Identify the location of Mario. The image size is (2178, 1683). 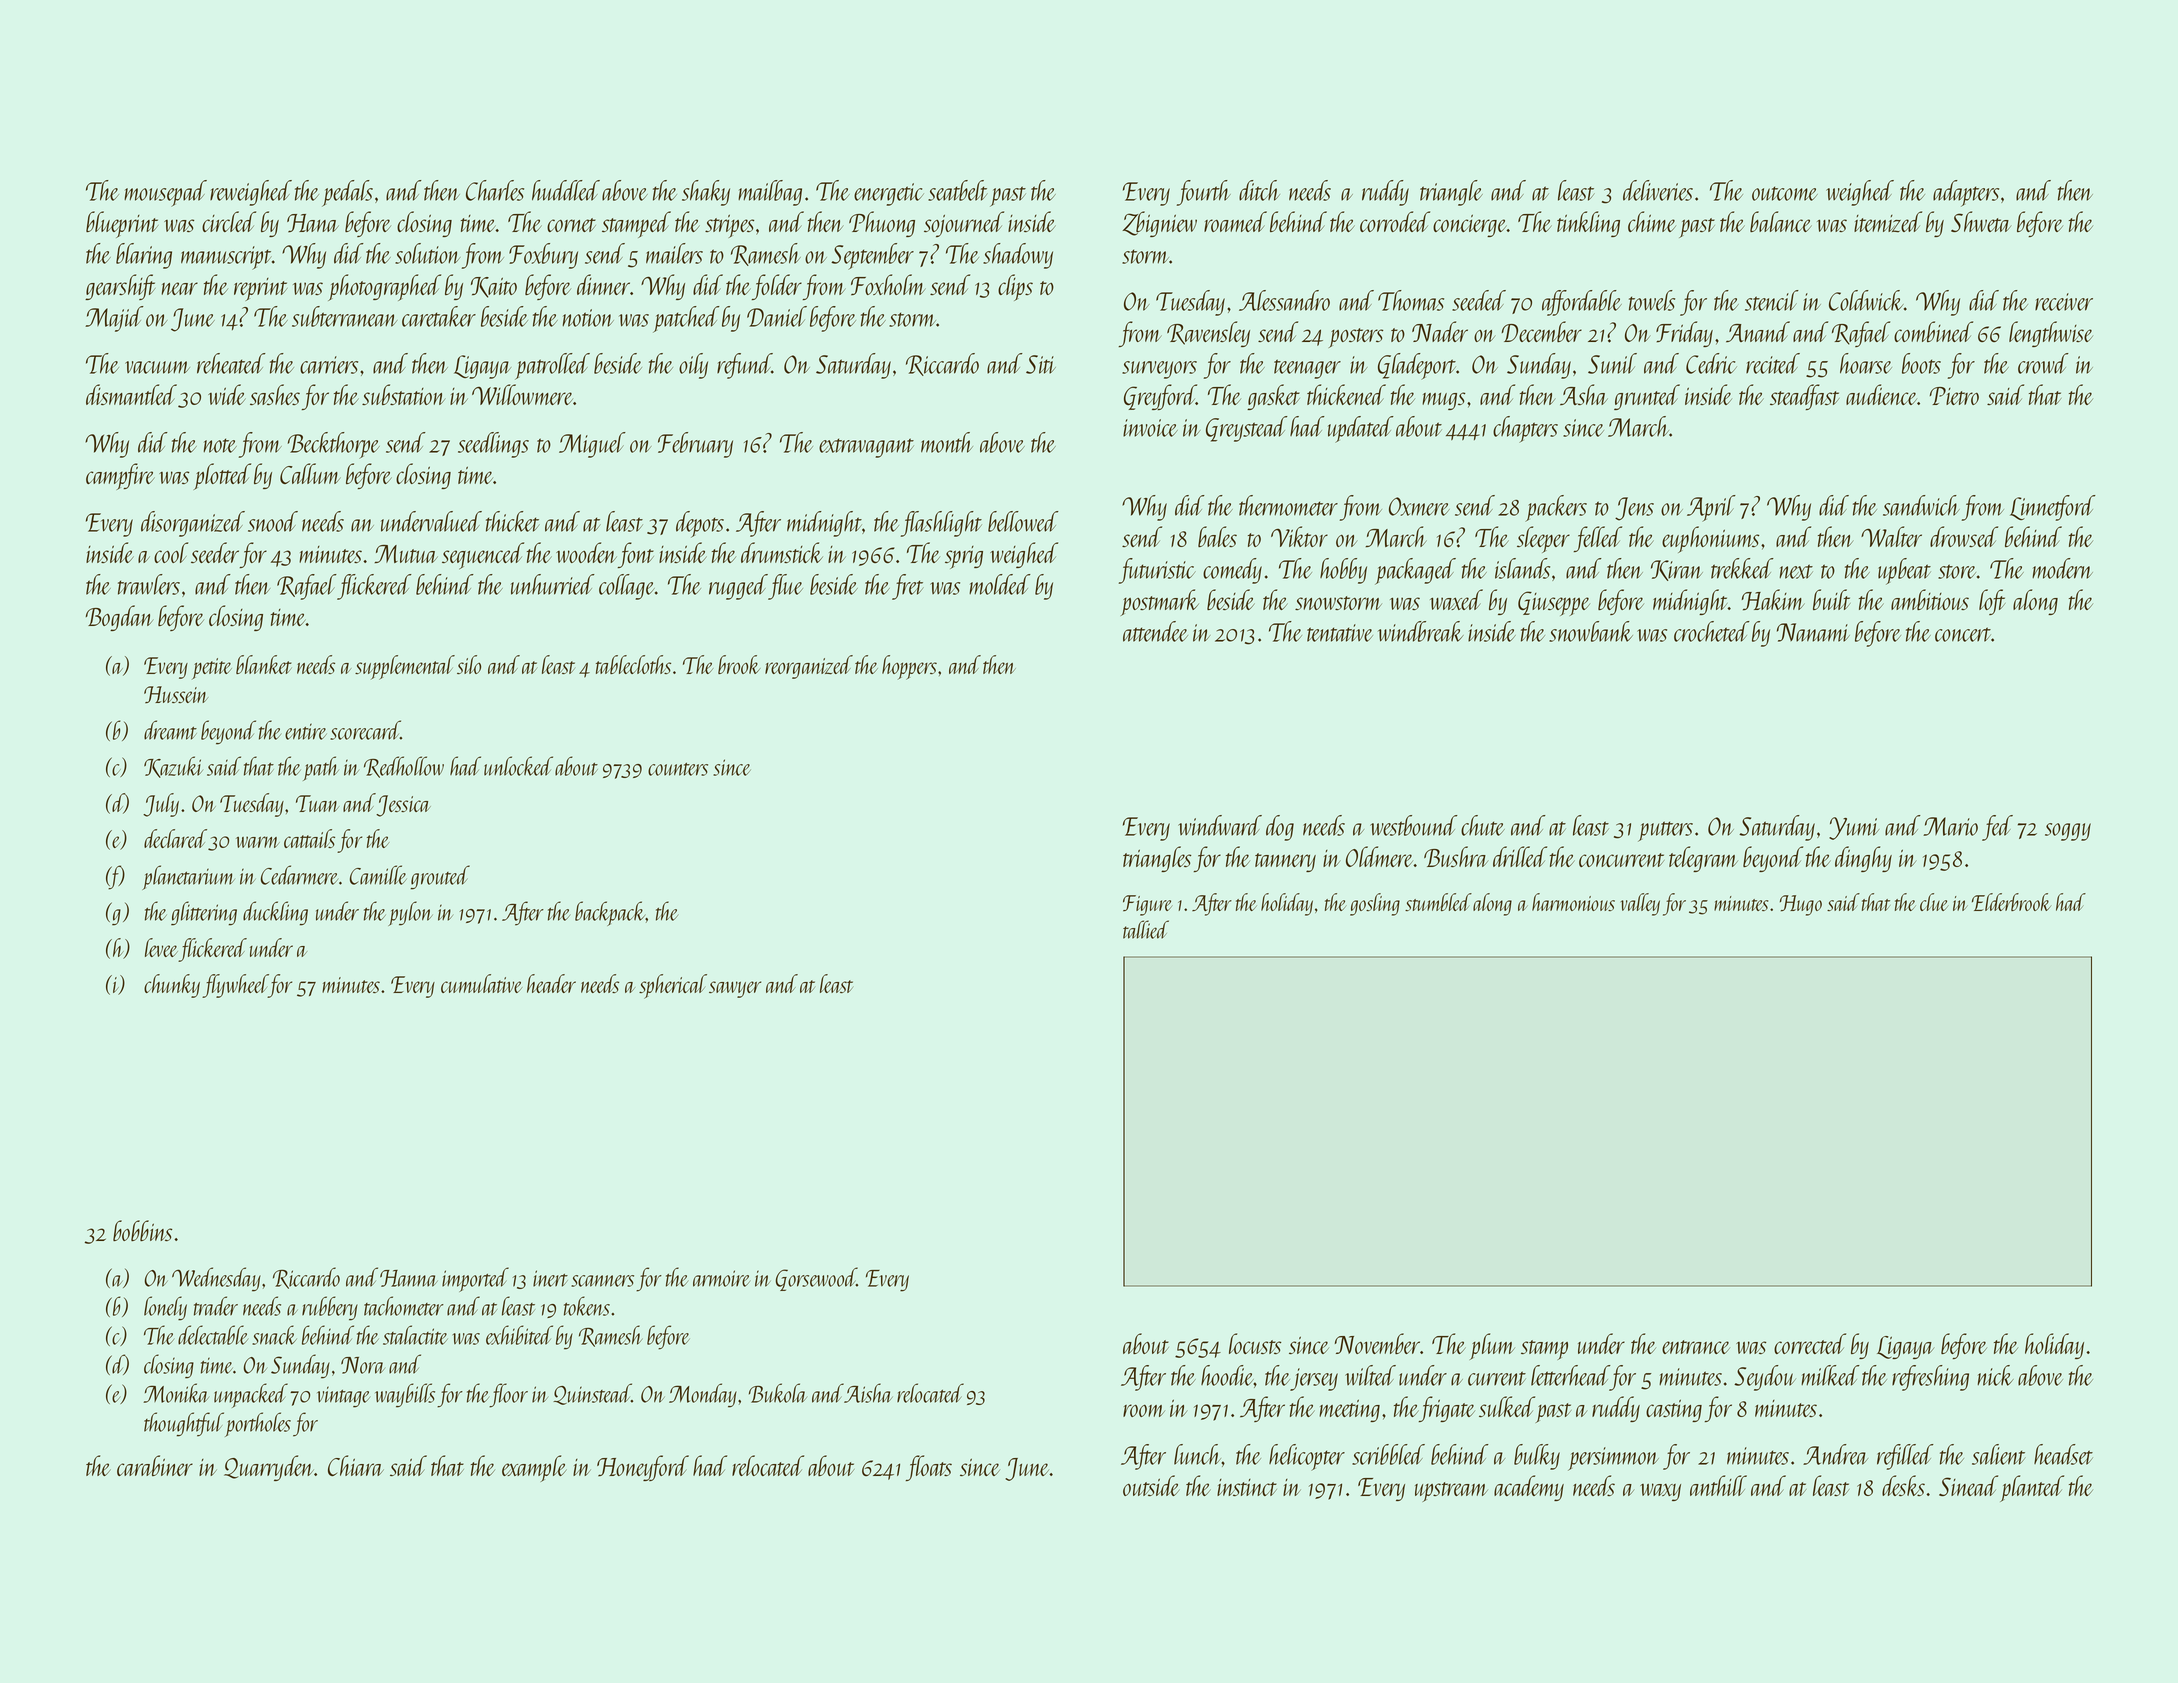
(1950, 826).
